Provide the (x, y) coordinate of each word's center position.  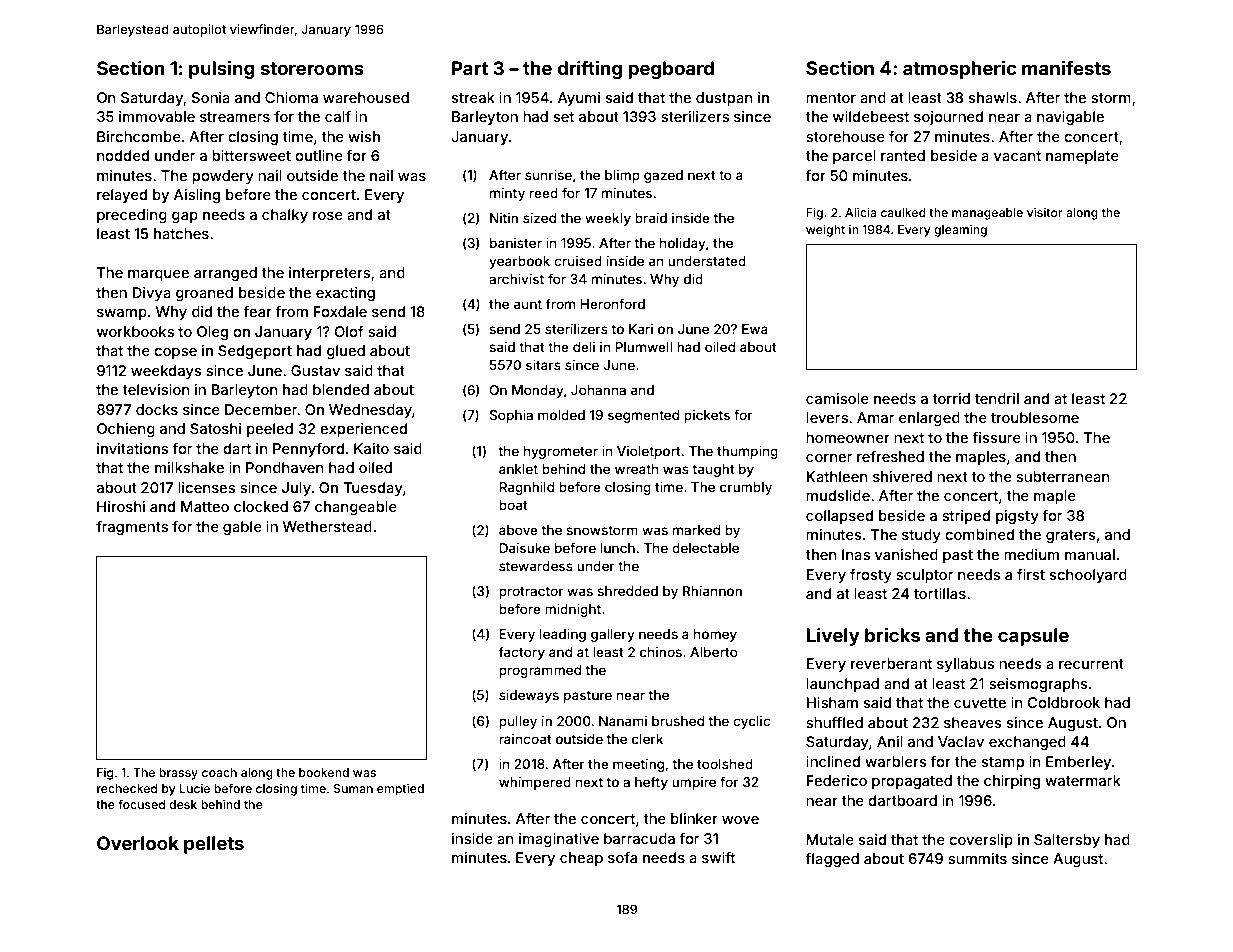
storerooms (312, 68)
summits (977, 858)
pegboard (671, 70)
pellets (214, 845)
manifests (1066, 68)
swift (718, 857)
